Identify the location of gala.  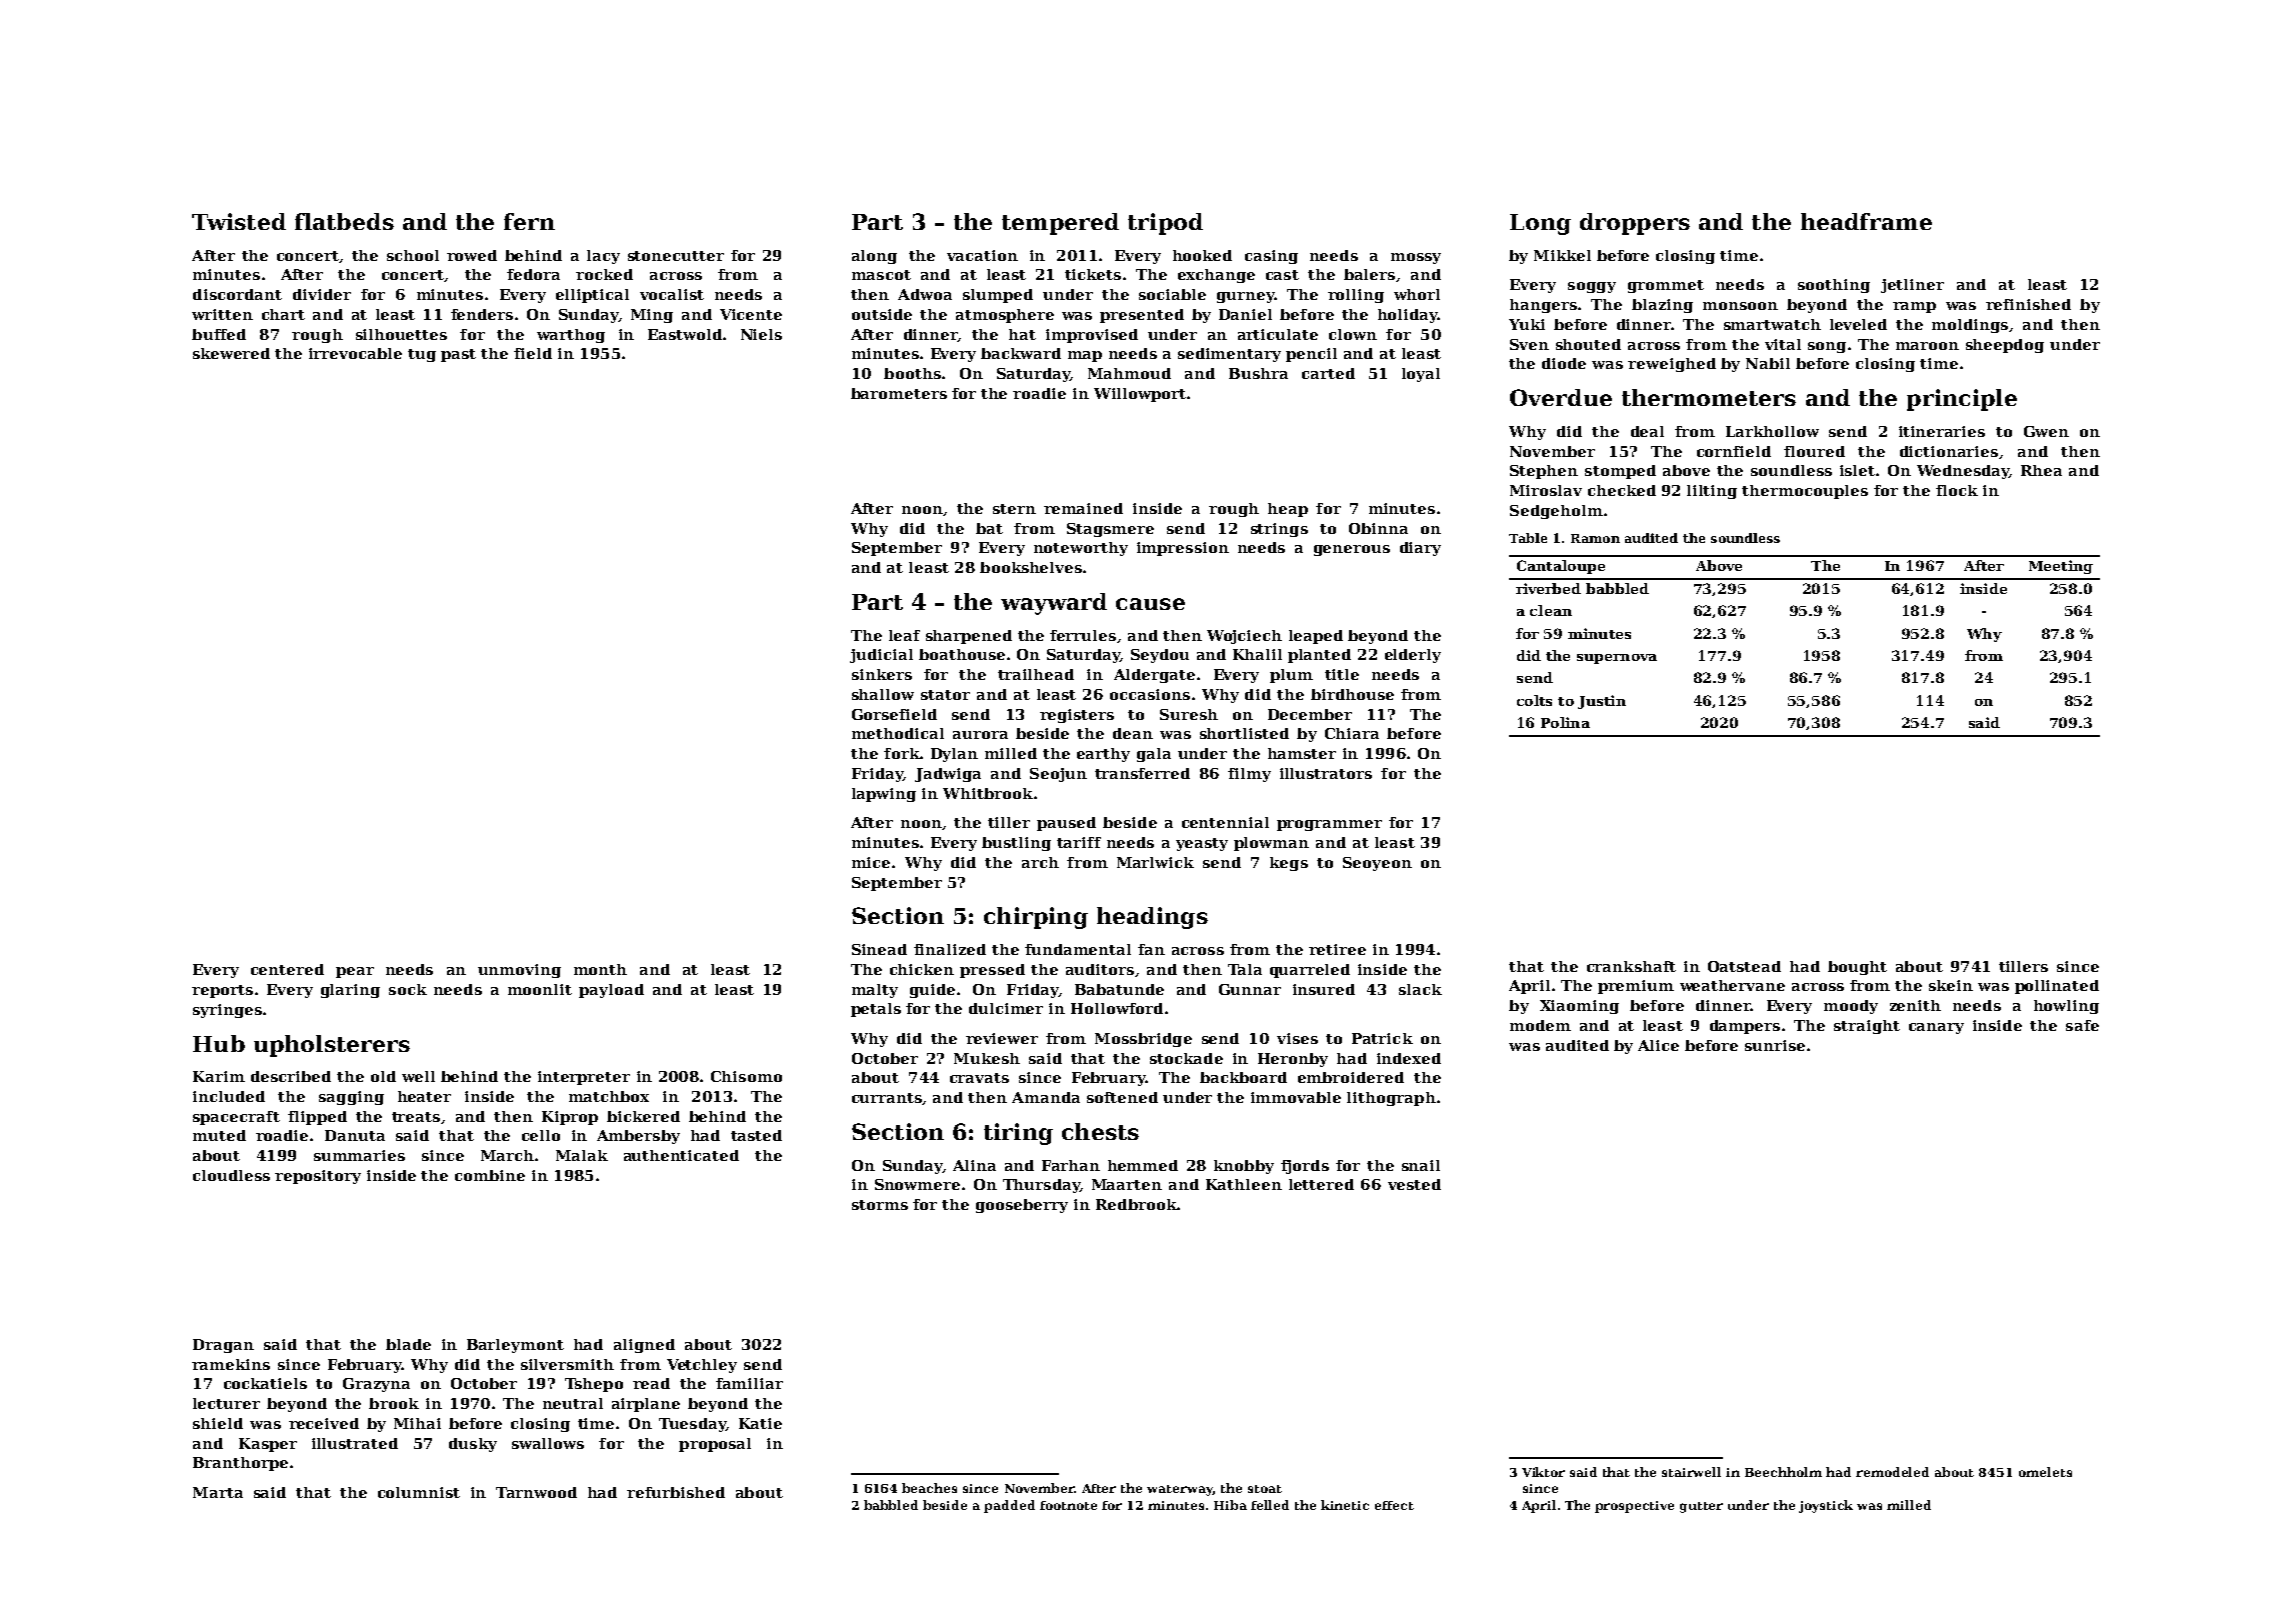
(1154, 755).
